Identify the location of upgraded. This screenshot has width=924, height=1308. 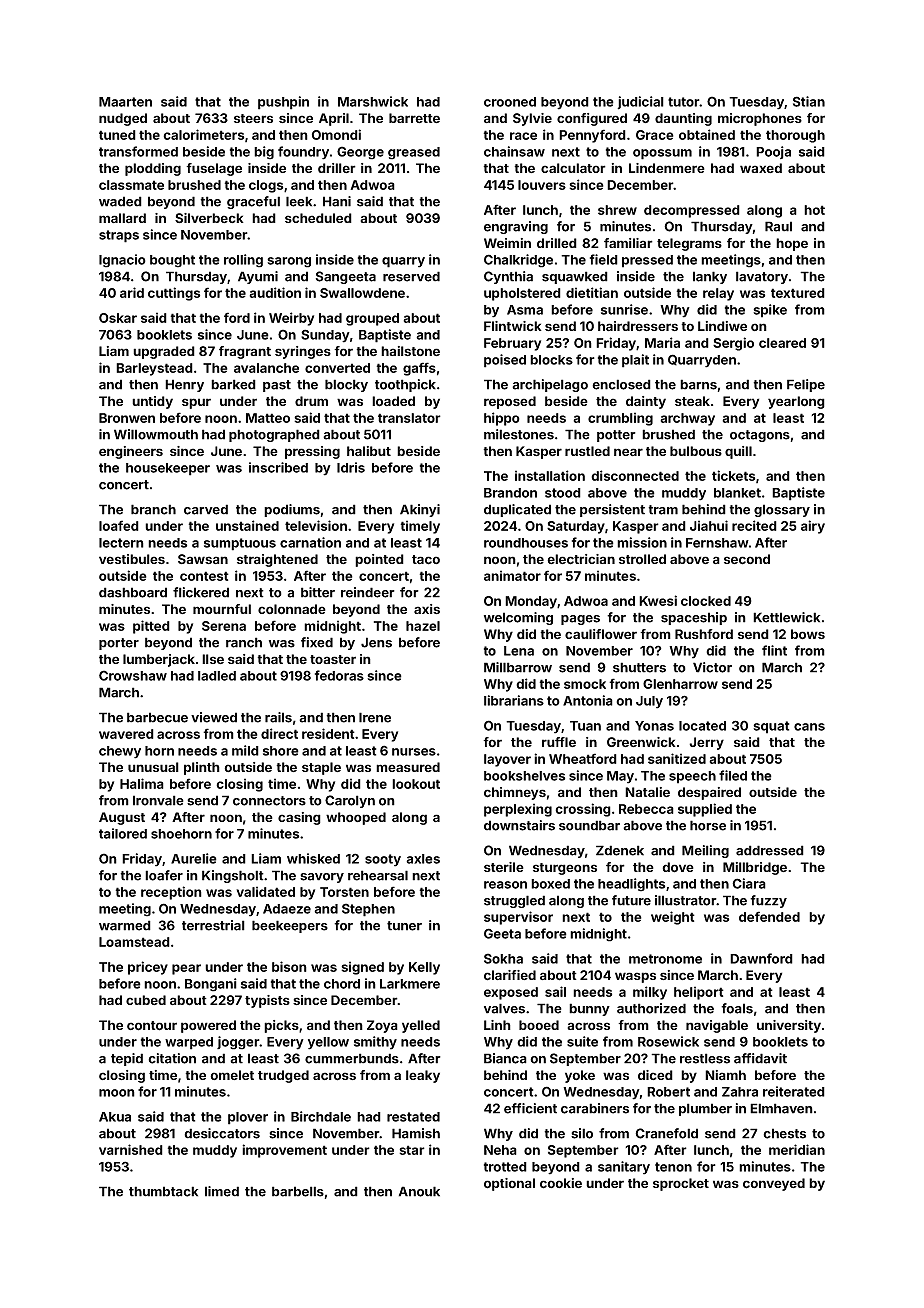
(164, 352).
